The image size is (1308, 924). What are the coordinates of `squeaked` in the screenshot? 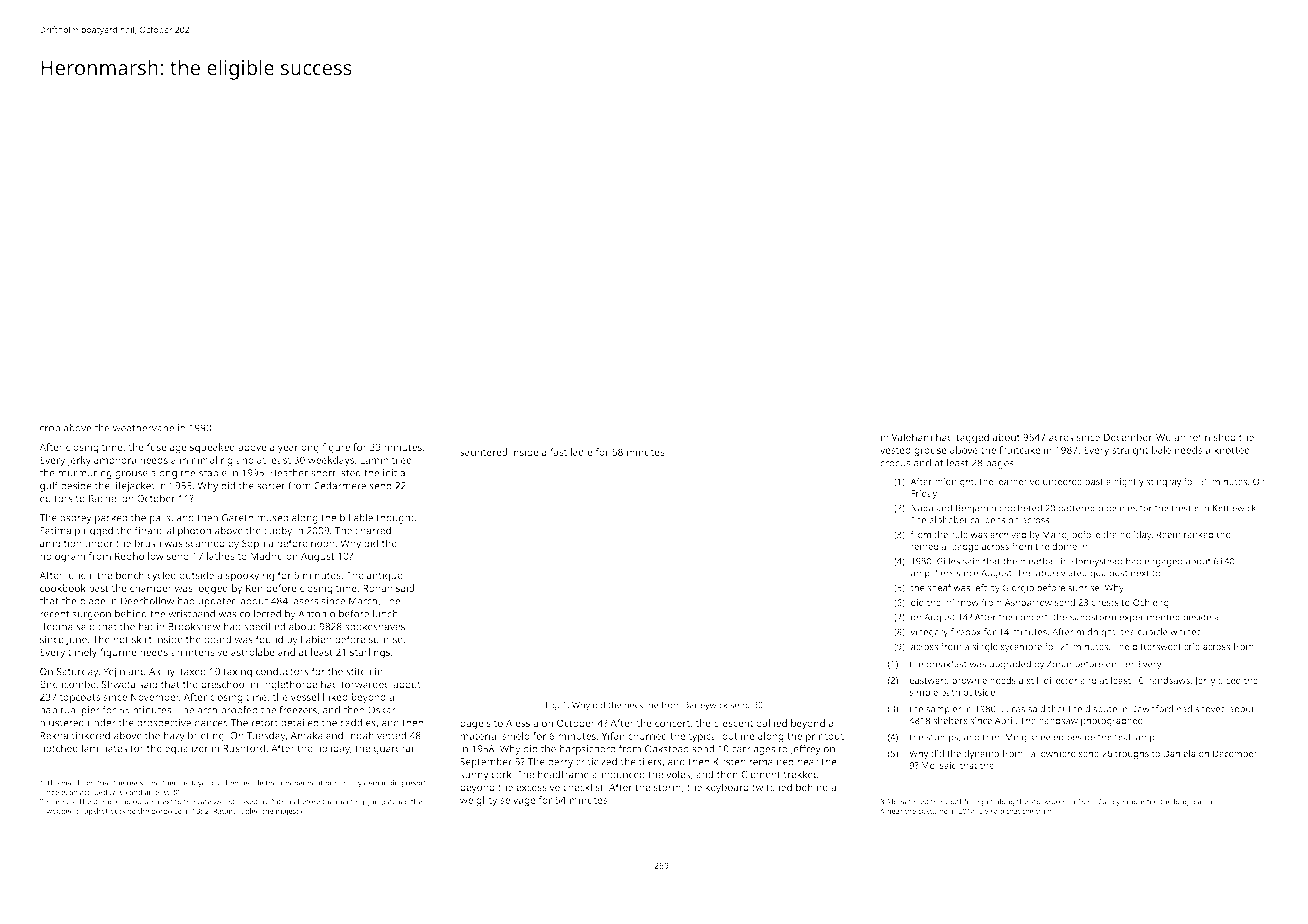 It's located at (212, 448).
